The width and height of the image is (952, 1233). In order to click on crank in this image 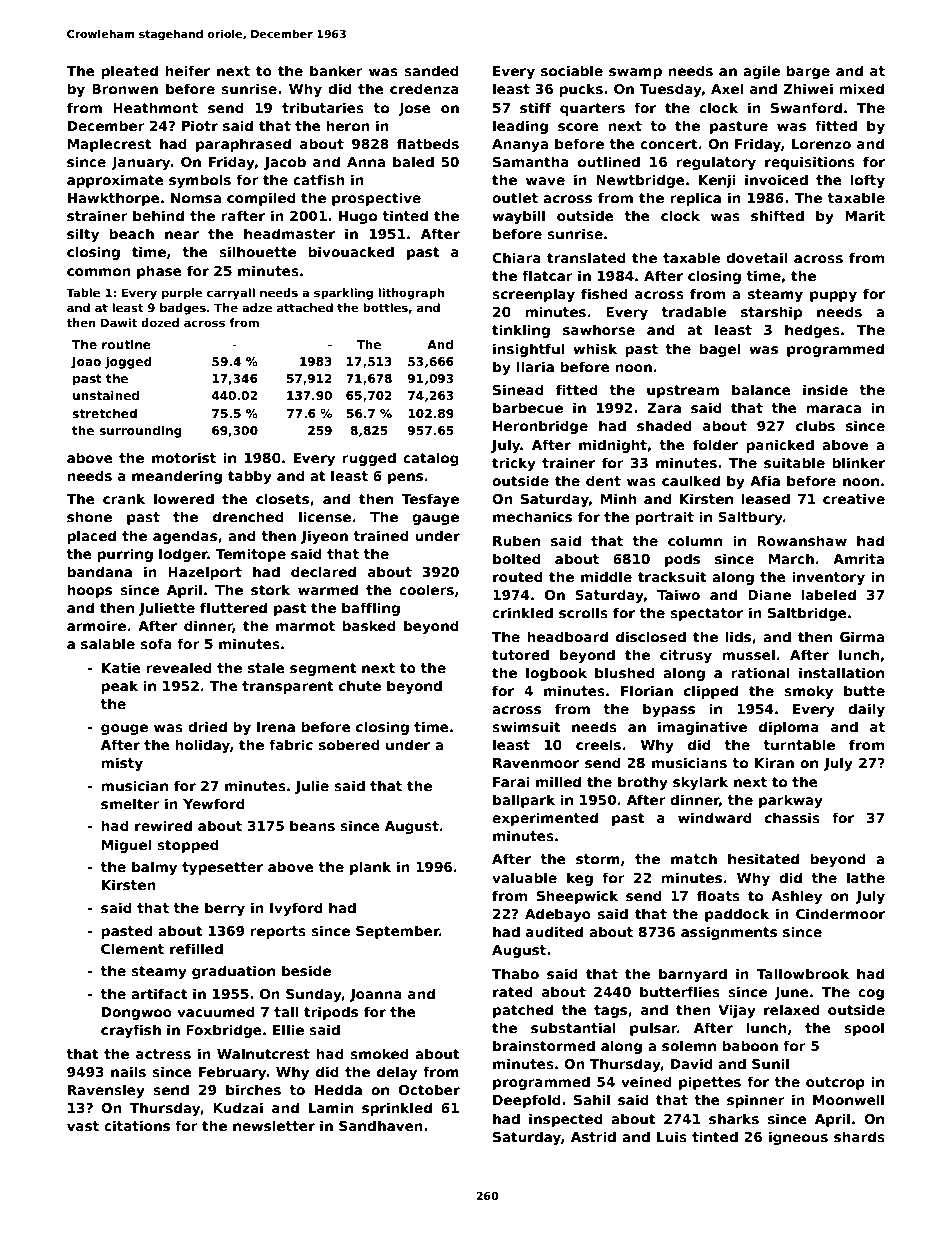, I will do `click(124, 498)`.
